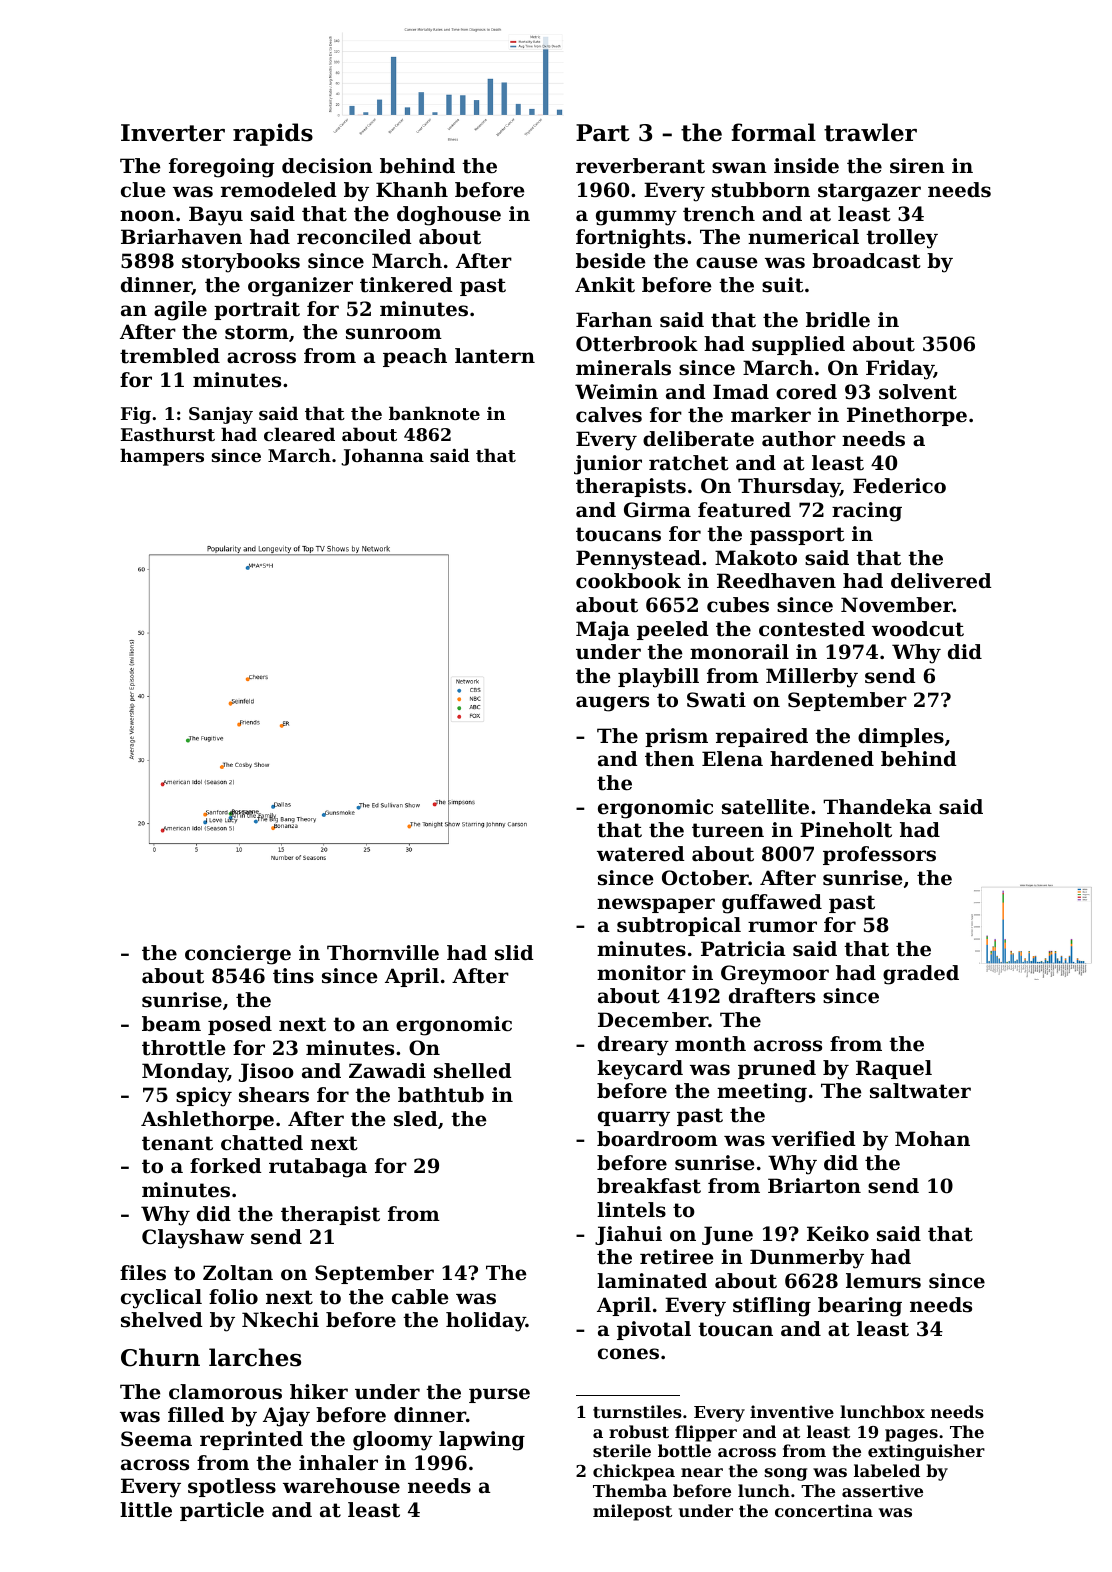  Describe the element at coordinates (327, 166) in the page. I see `decision` at that location.
